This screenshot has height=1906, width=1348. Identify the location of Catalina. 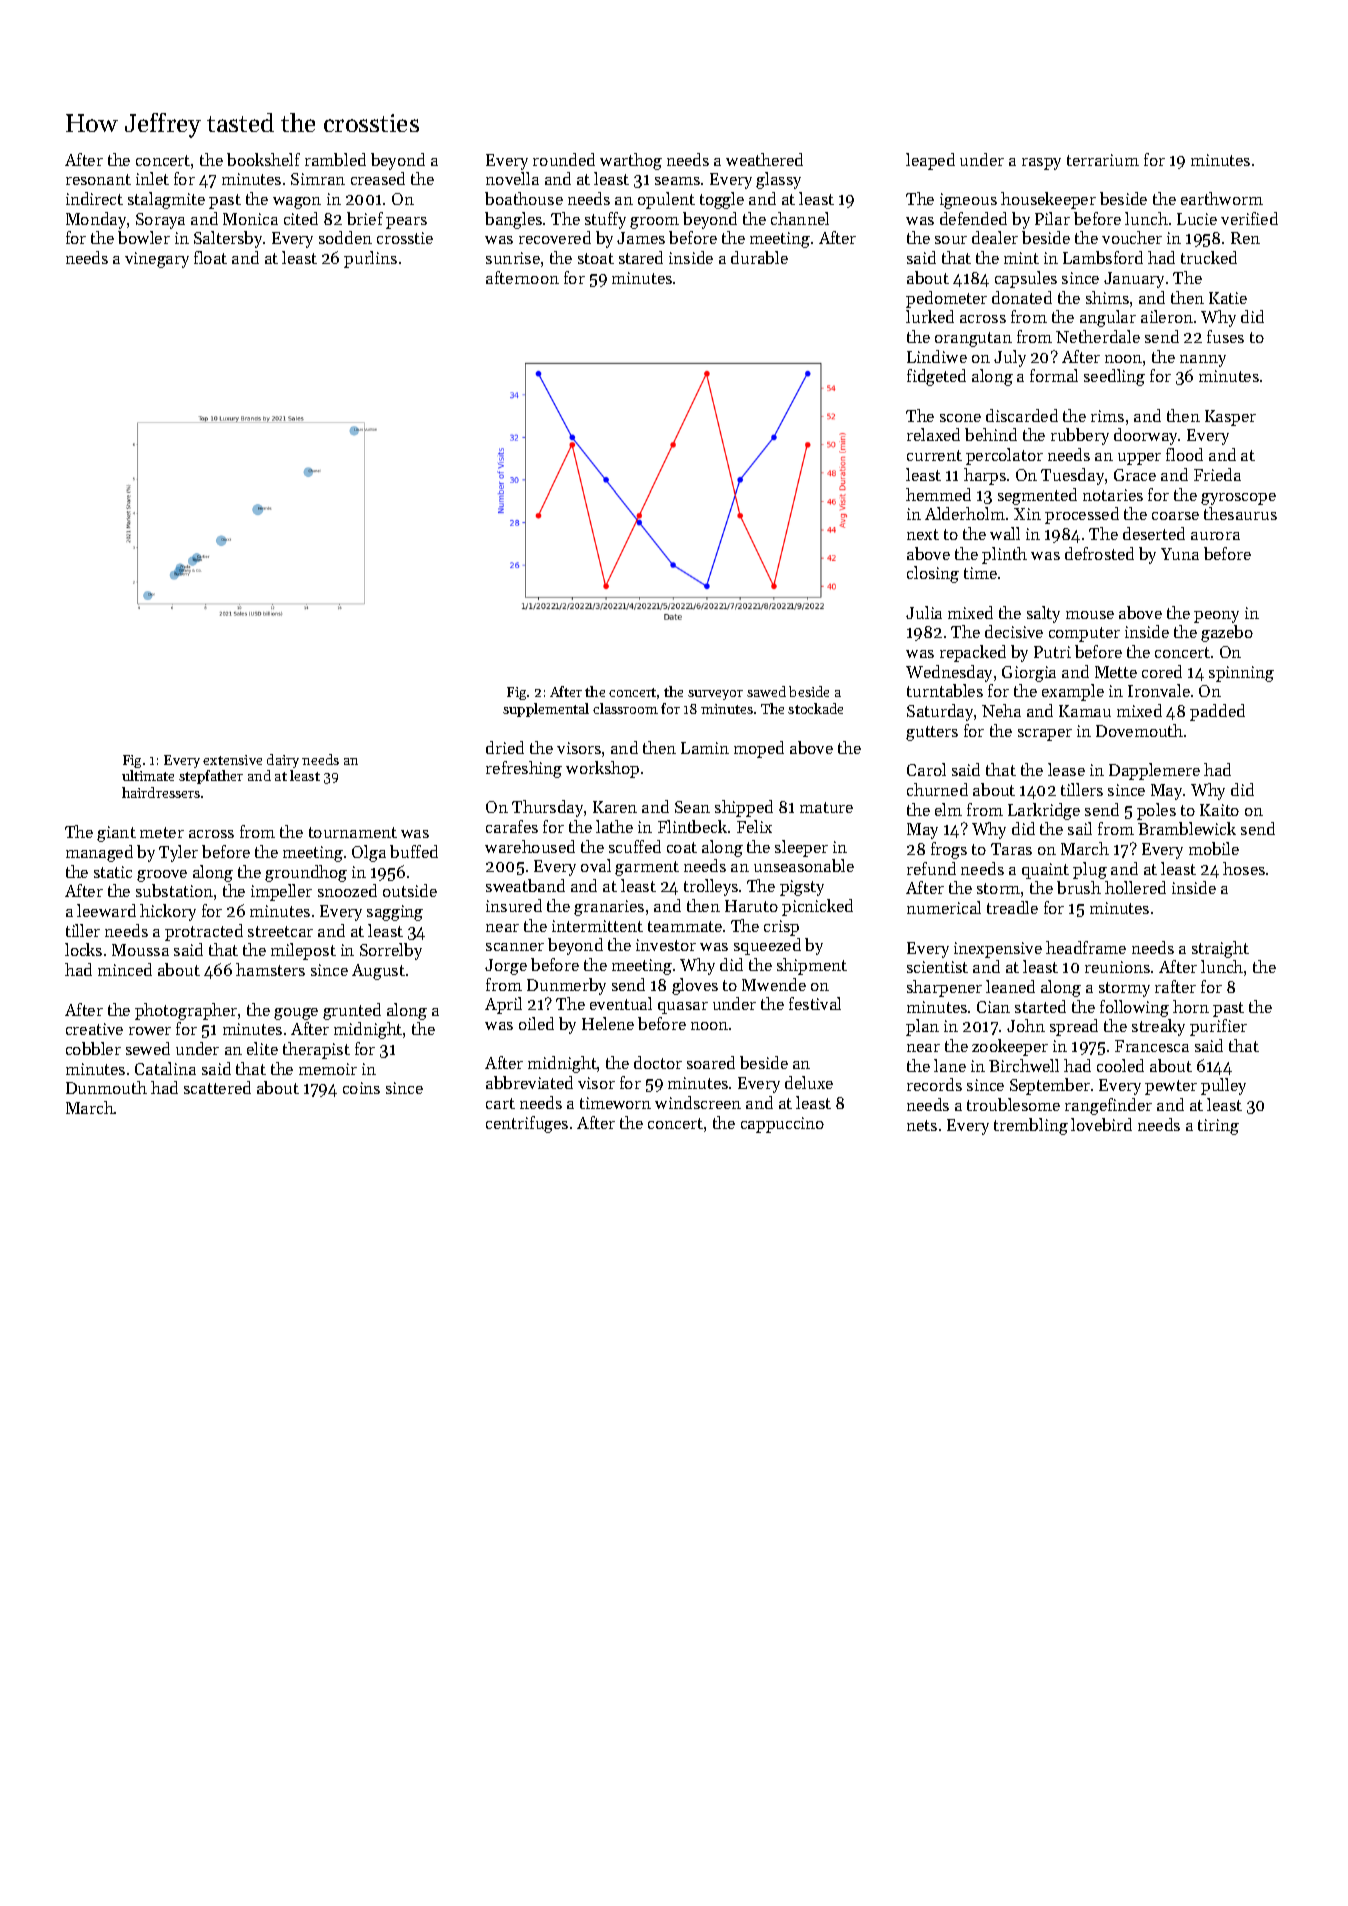
(165, 1068).
